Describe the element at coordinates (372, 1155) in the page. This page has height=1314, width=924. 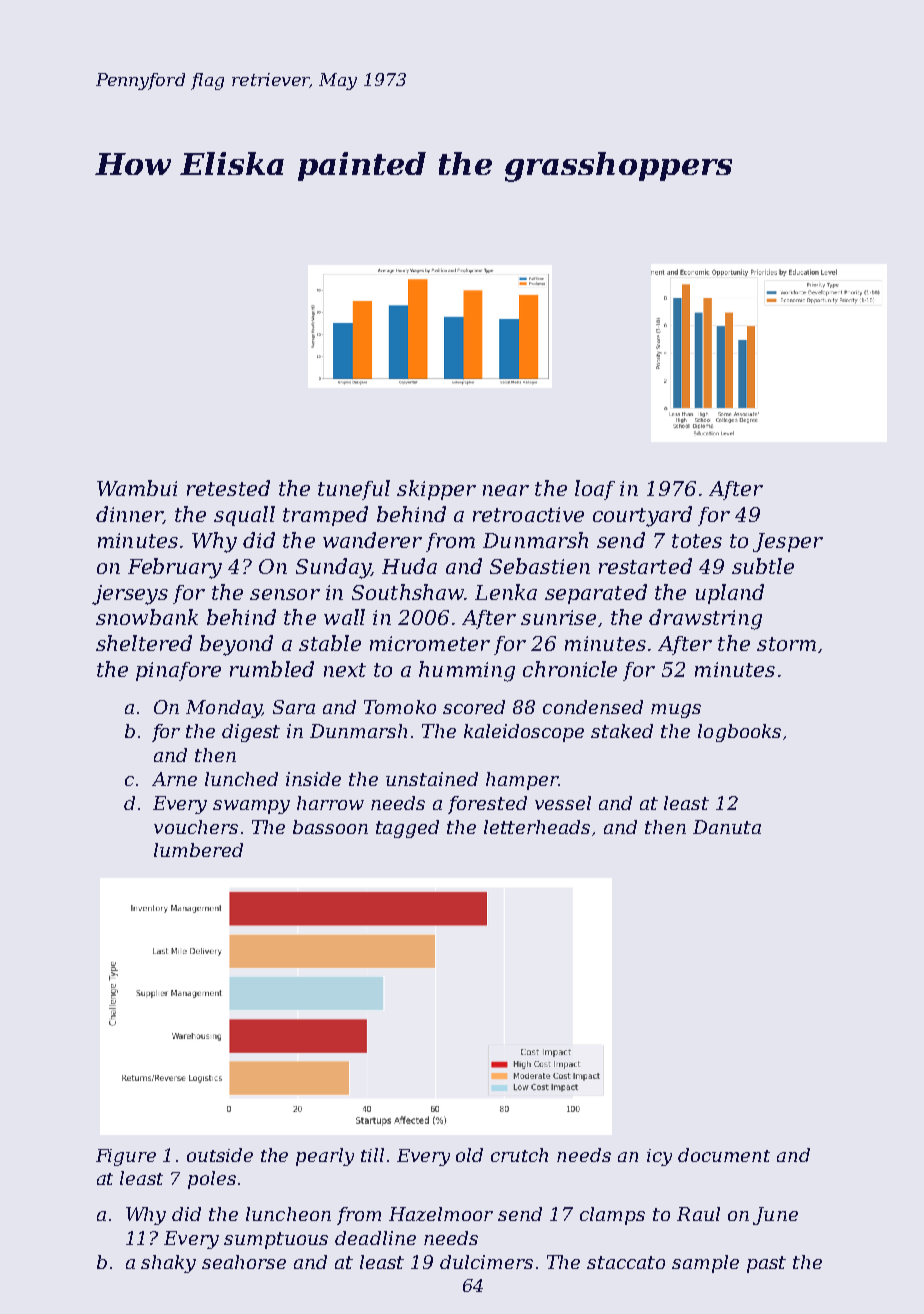
I see `till` at that location.
